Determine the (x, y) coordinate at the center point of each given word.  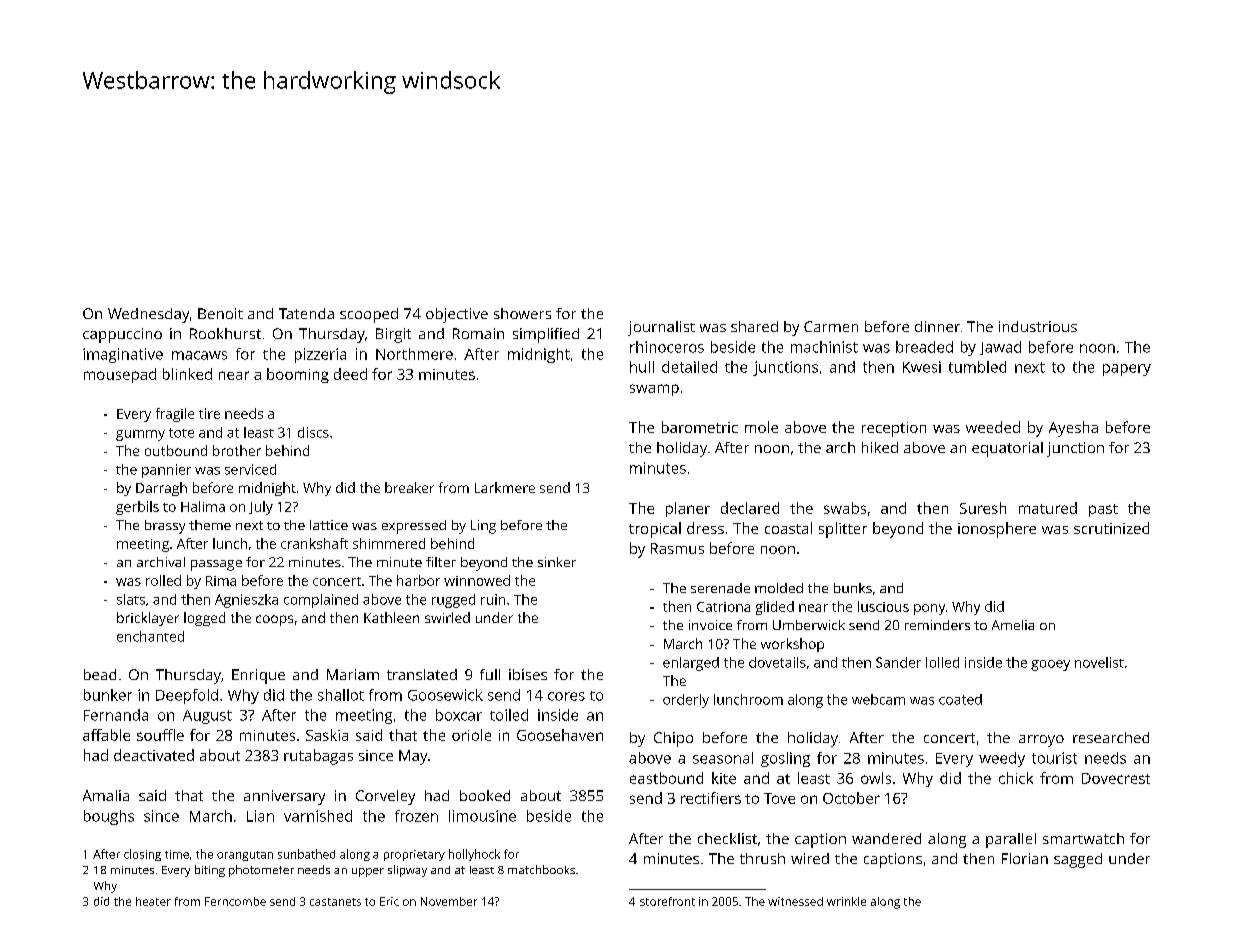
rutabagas (318, 757)
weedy (1002, 759)
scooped (369, 315)
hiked (880, 447)
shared (754, 326)
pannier (166, 471)
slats (131, 599)
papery (1127, 370)
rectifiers (711, 798)
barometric (700, 427)
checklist (727, 838)
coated (960, 699)
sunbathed (306, 854)
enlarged (691, 664)
